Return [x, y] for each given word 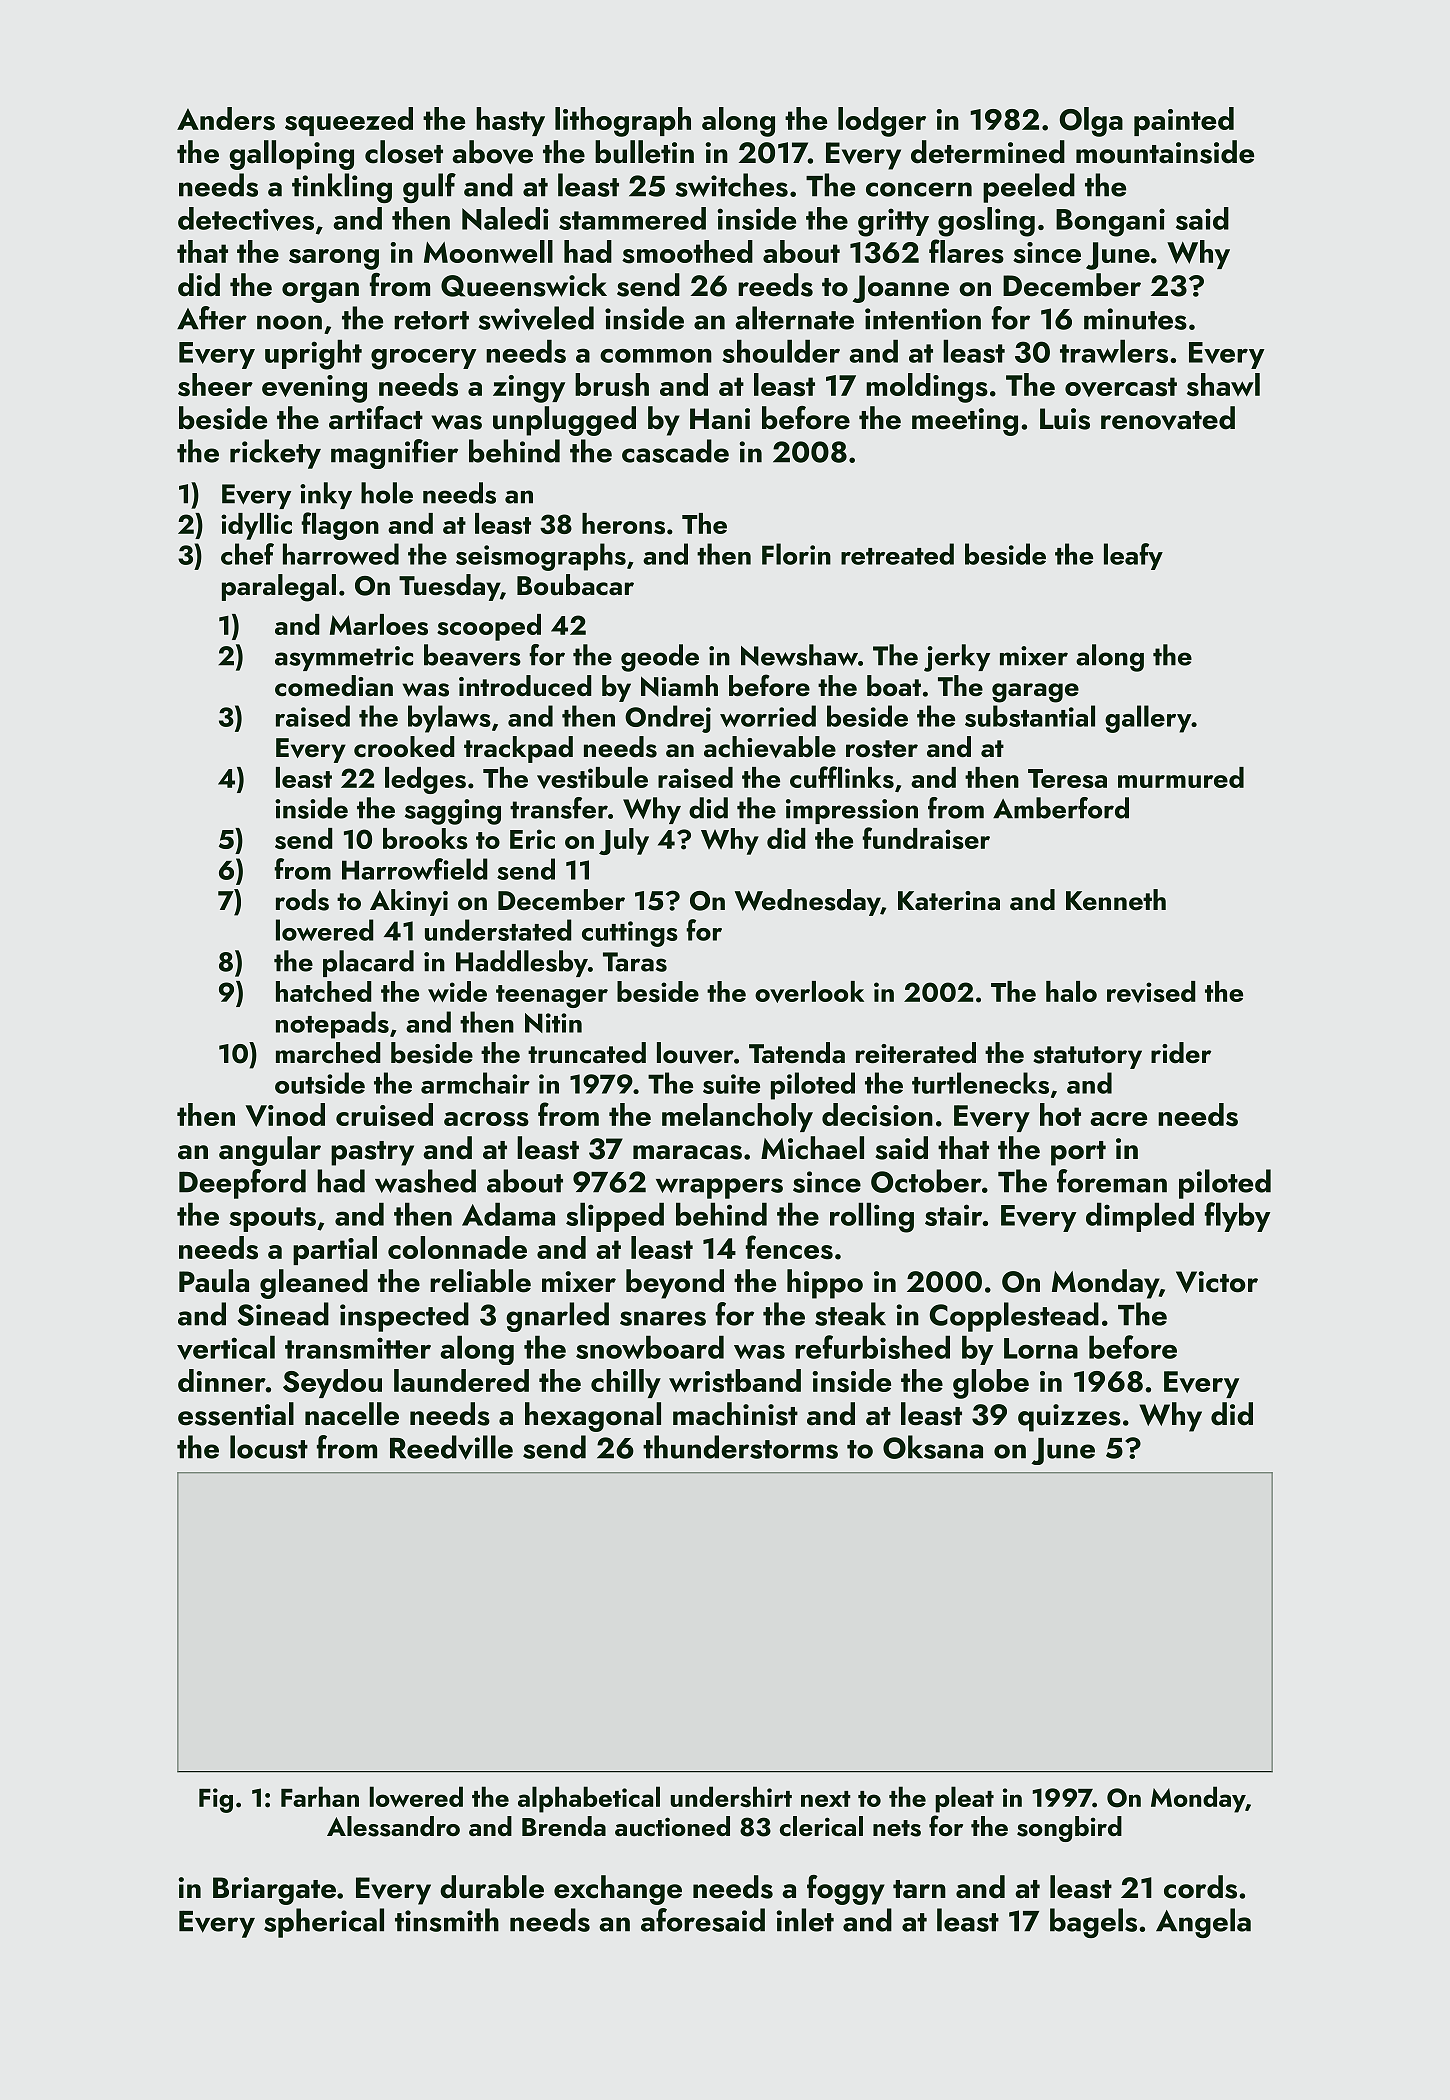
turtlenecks [980, 1083]
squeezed [349, 121]
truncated [587, 1053]
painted [1184, 121]
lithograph [623, 122]
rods [302, 900]
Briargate [274, 1891]
